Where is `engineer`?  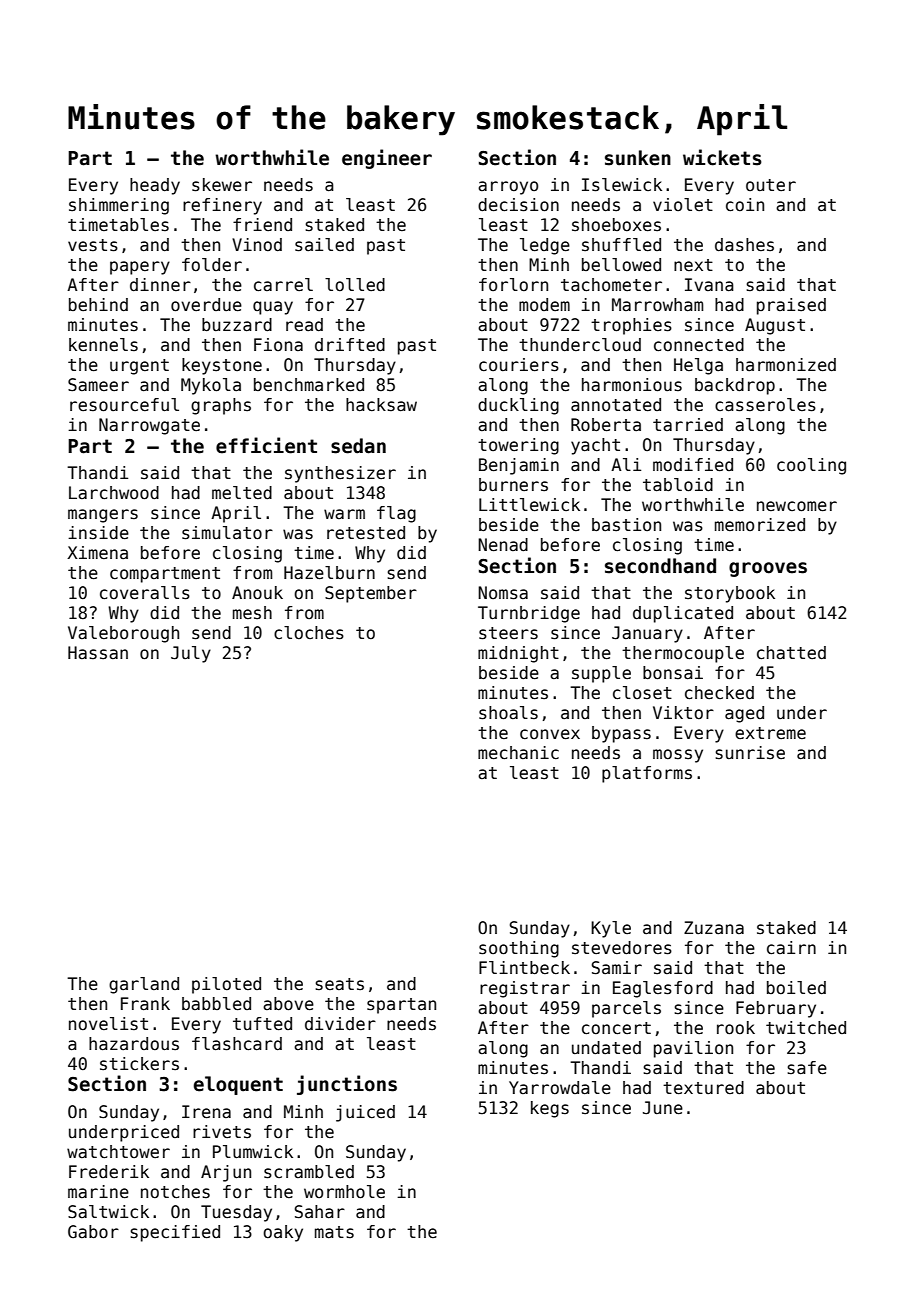 engineer is located at coordinates (387, 159).
